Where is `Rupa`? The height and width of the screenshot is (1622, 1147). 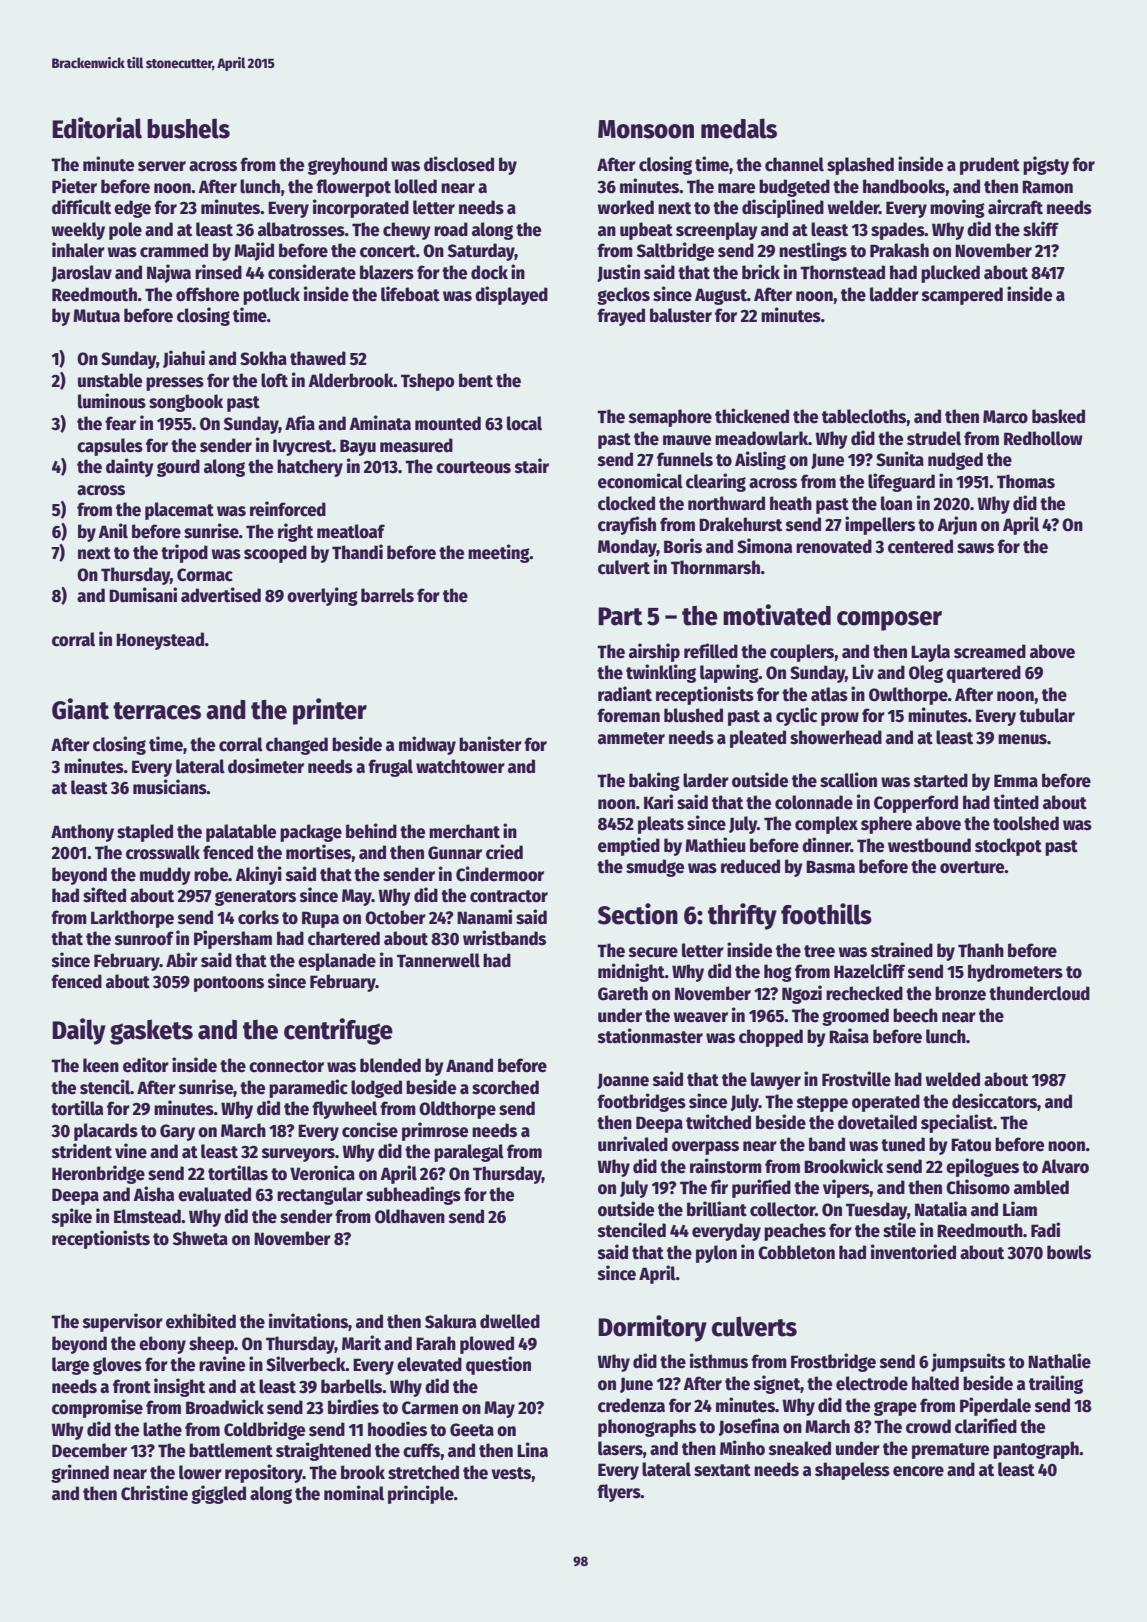
Rupa is located at coordinates (320, 919).
